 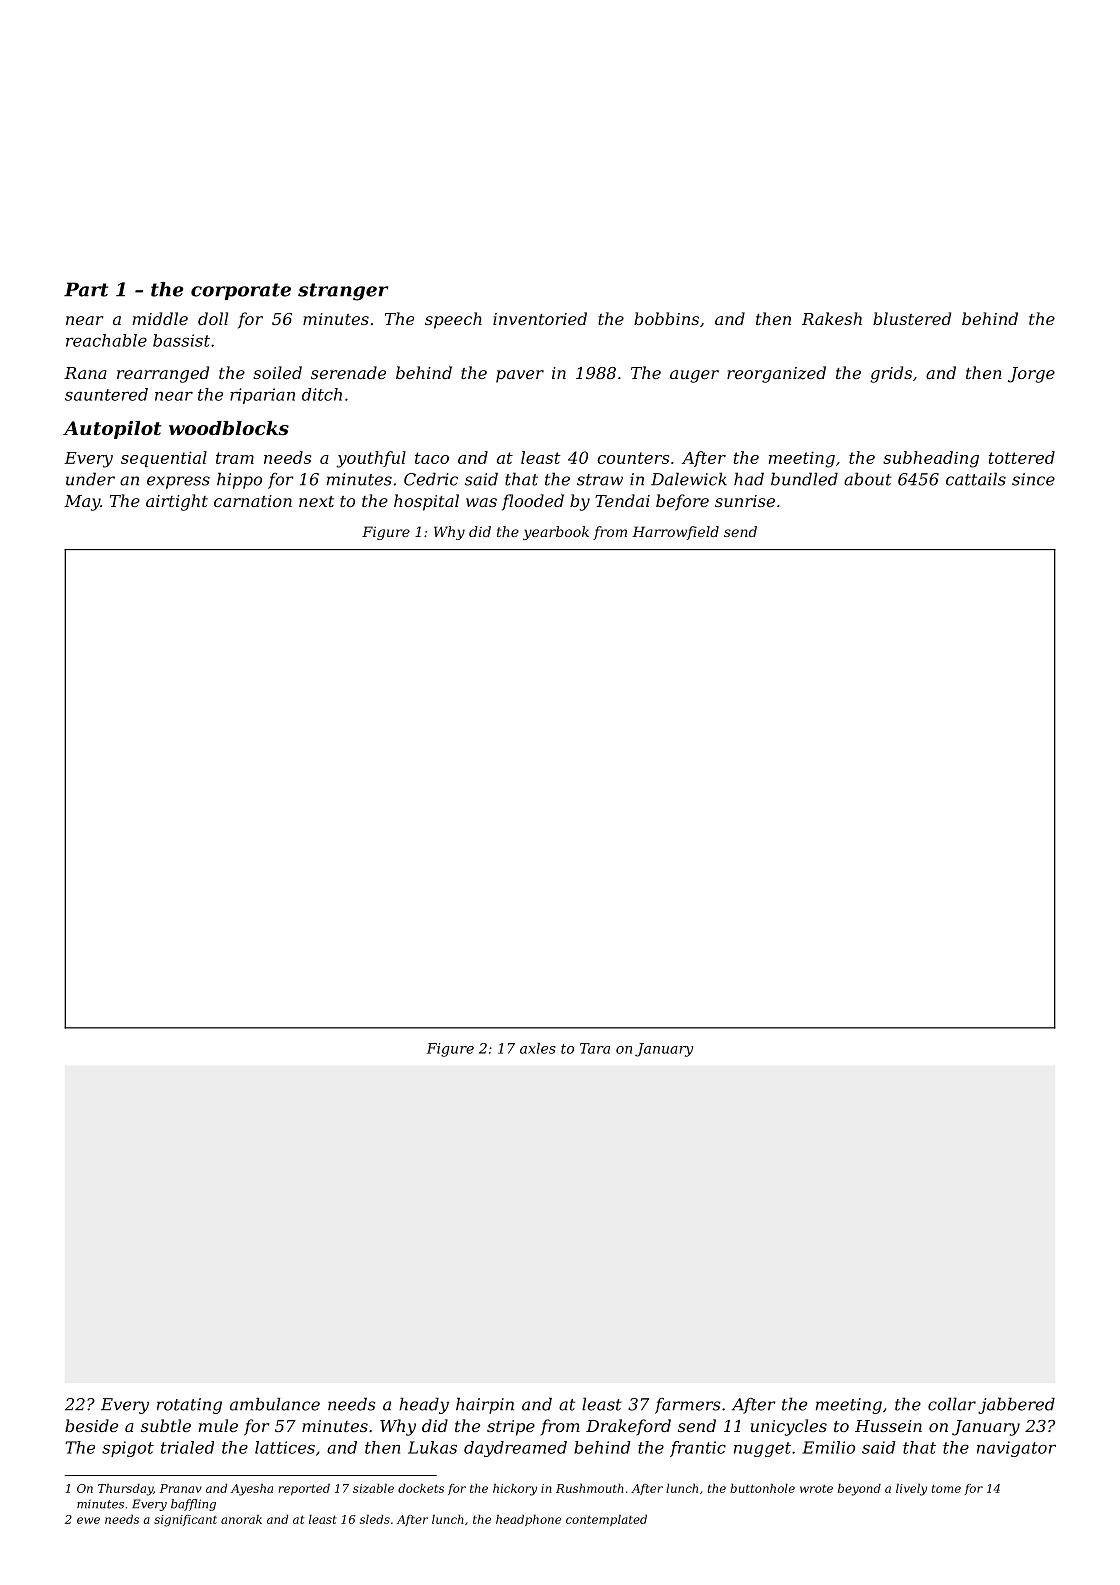 What do you see at coordinates (666, 318) in the document?
I see `bobbins` at bounding box center [666, 318].
